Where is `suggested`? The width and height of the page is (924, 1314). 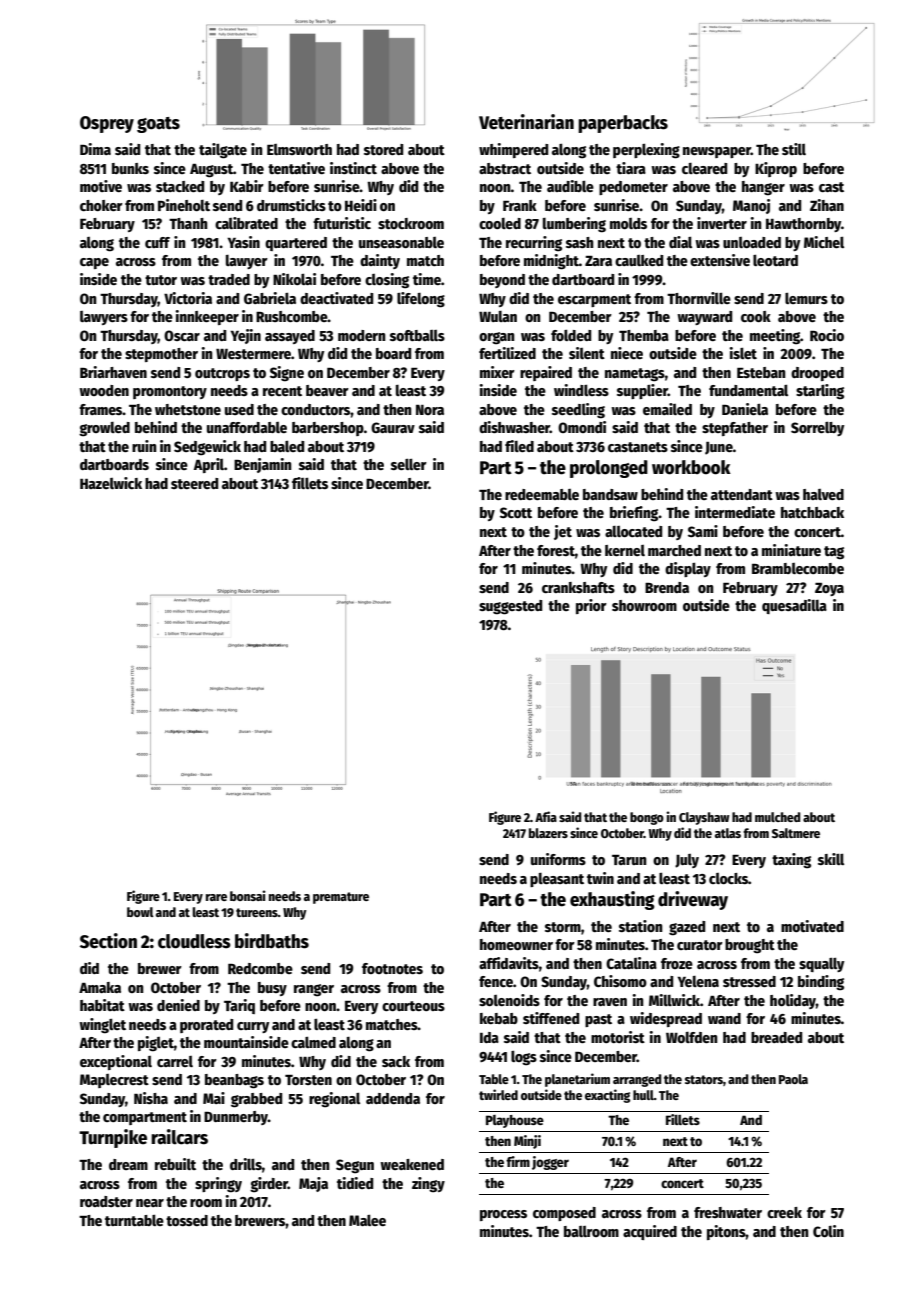
suggested is located at coordinates (510, 607).
